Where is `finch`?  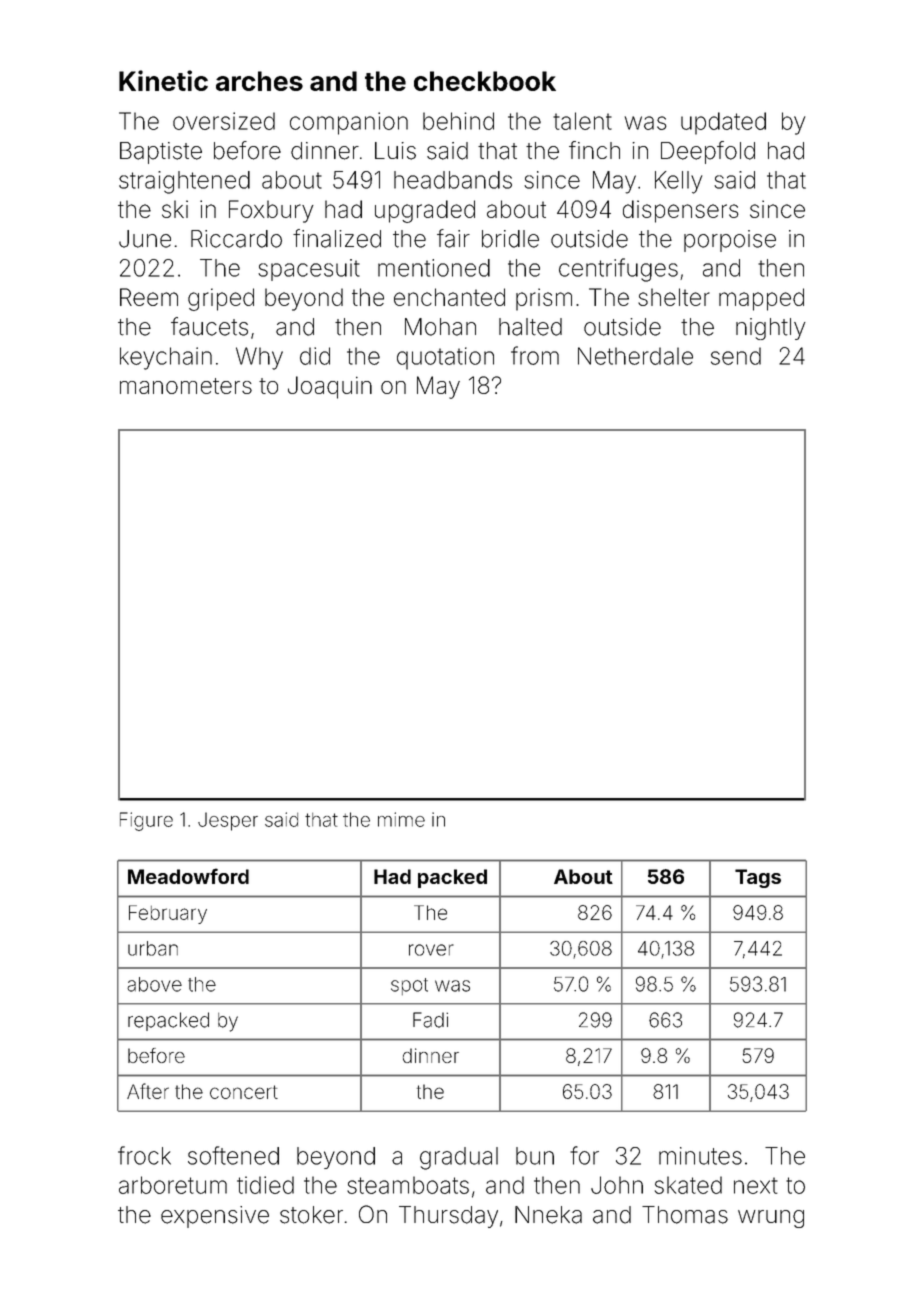 finch is located at coordinates (594, 150).
